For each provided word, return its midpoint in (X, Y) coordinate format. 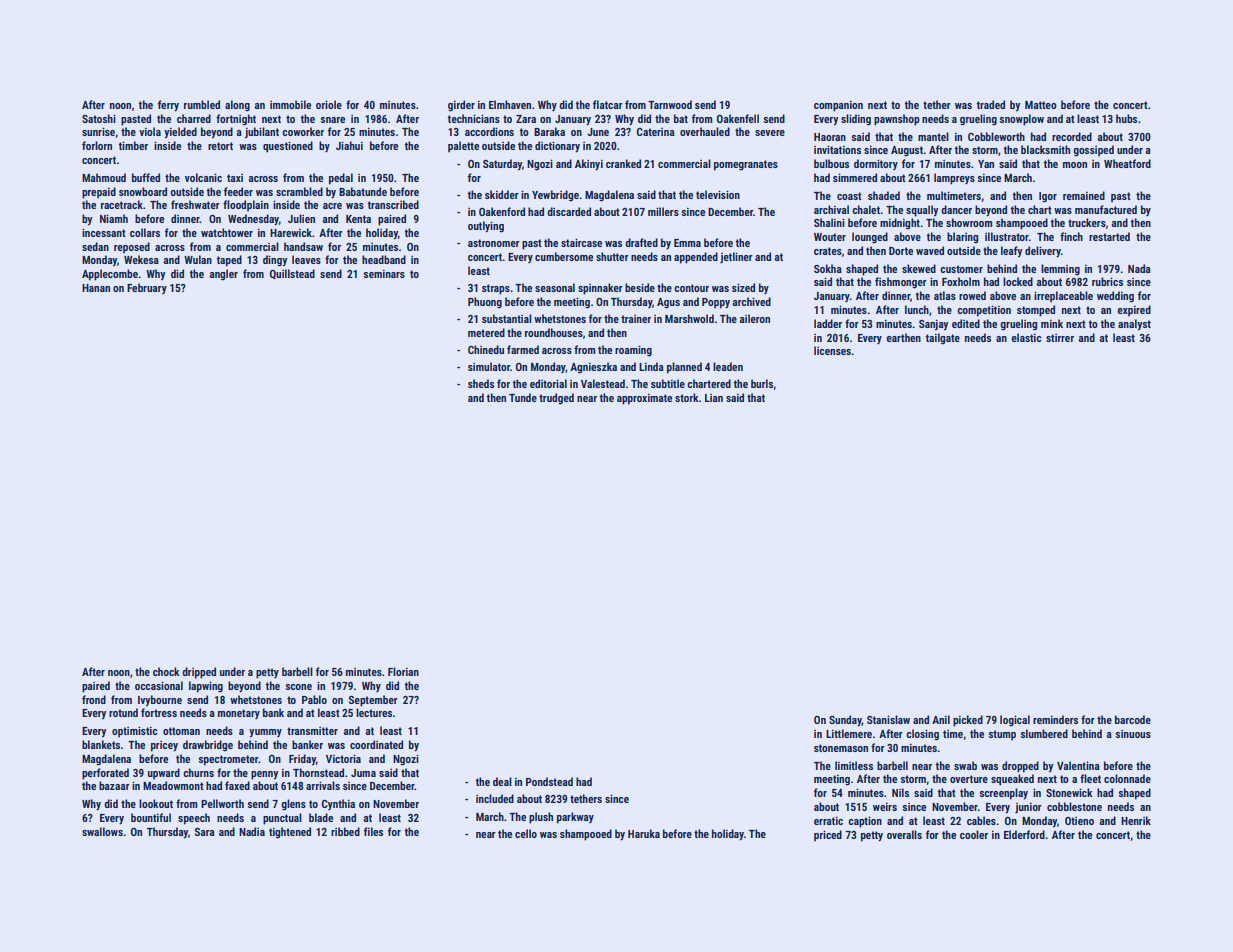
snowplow (1022, 120)
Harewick (291, 232)
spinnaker (600, 289)
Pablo (314, 699)
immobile (290, 104)
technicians (474, 118)
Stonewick (1069, 792)
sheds (481, 383)
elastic (1026, 337)
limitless (854, 765)
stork (687, 397)
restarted (1109, 236)
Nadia (252, 831)
